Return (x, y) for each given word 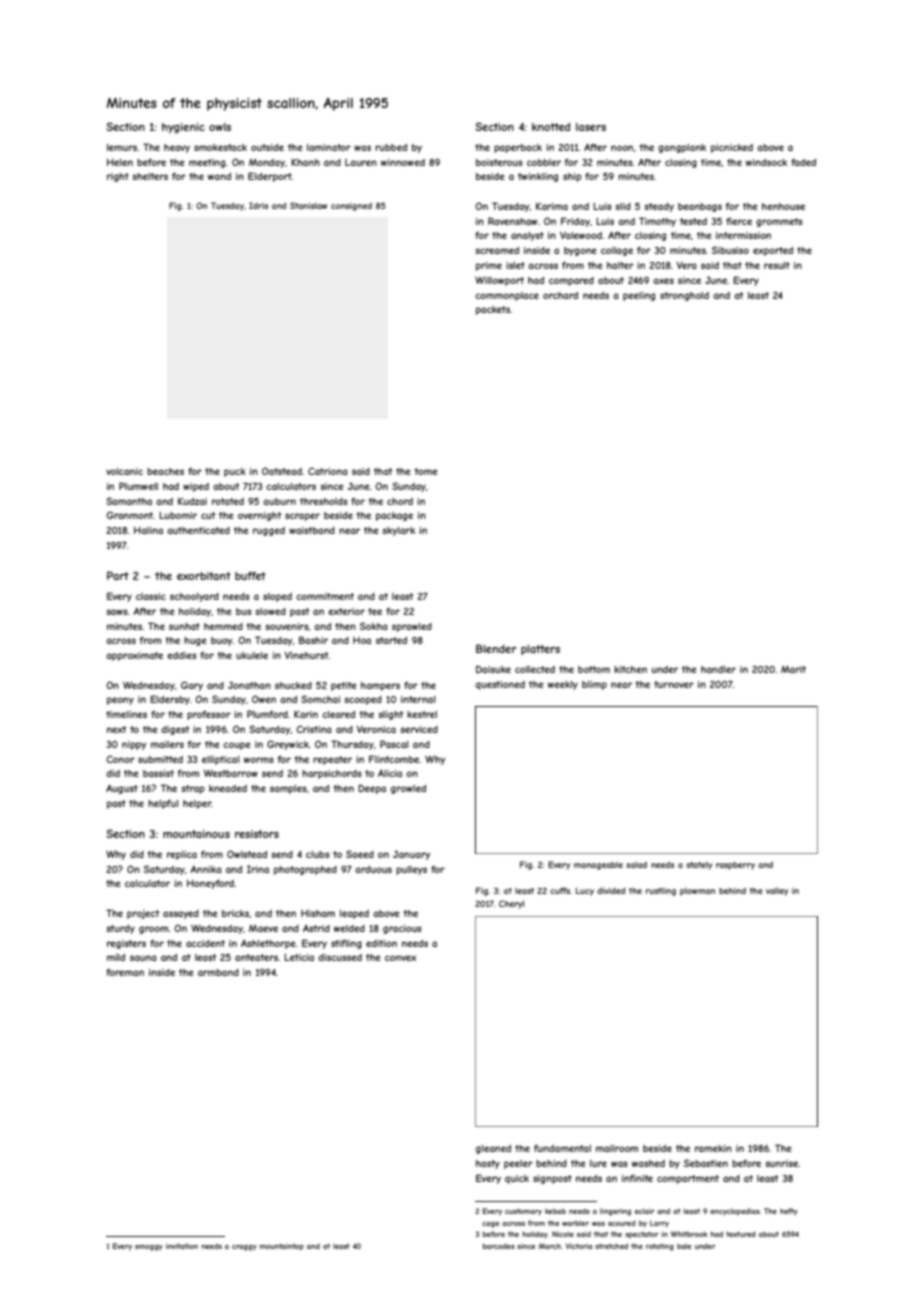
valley (777, 892)
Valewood (581, 235)
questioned (500, 685)
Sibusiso (730, 250)
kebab (555, 1211)
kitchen (630, 669)
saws (117, 612)
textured (741, 1234)
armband (218, 972)
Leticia (299, 957)
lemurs (122, 147)
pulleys (411, 870)
